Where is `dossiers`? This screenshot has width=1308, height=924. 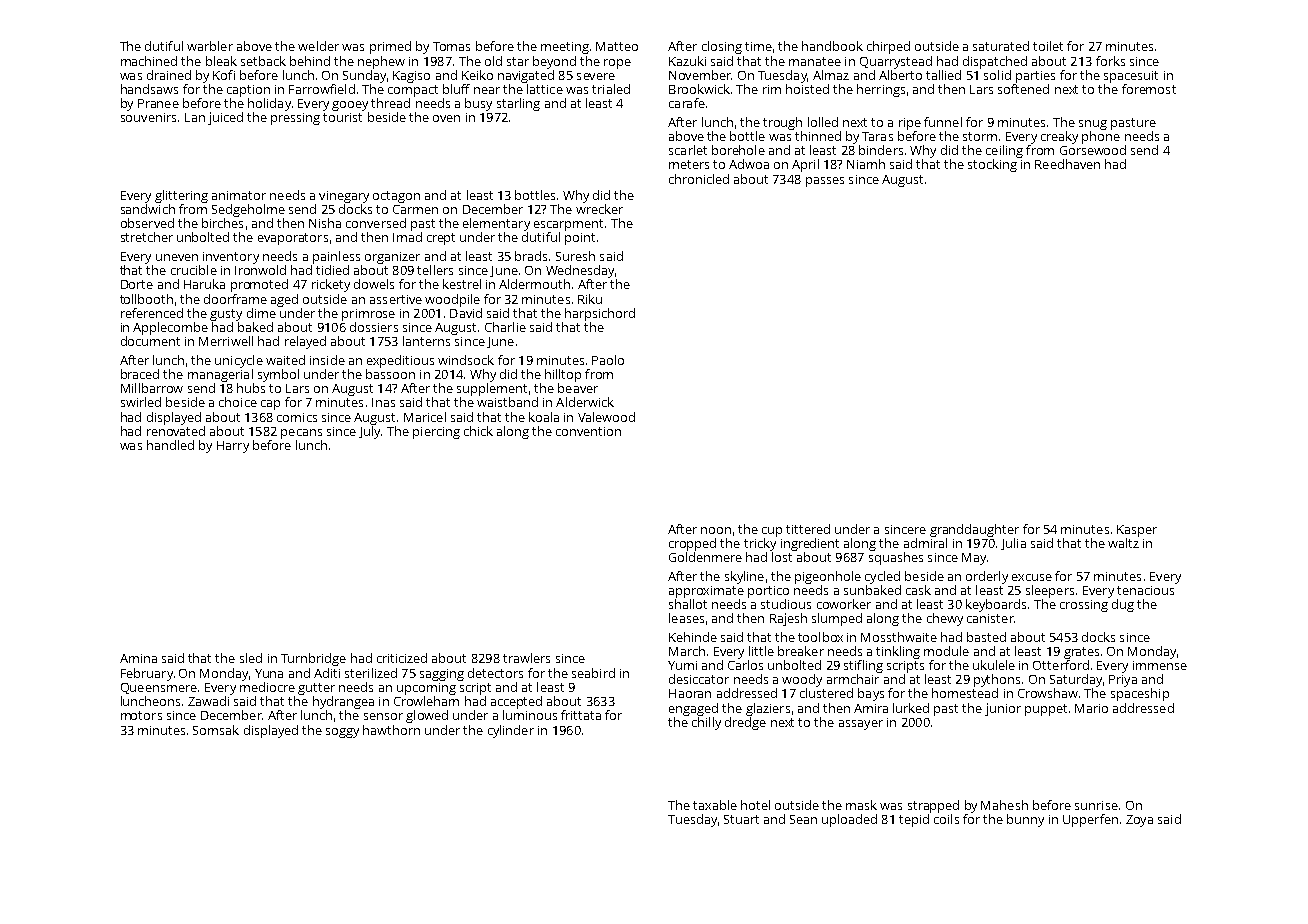
dossiers is located at coordinates (374, 327).
